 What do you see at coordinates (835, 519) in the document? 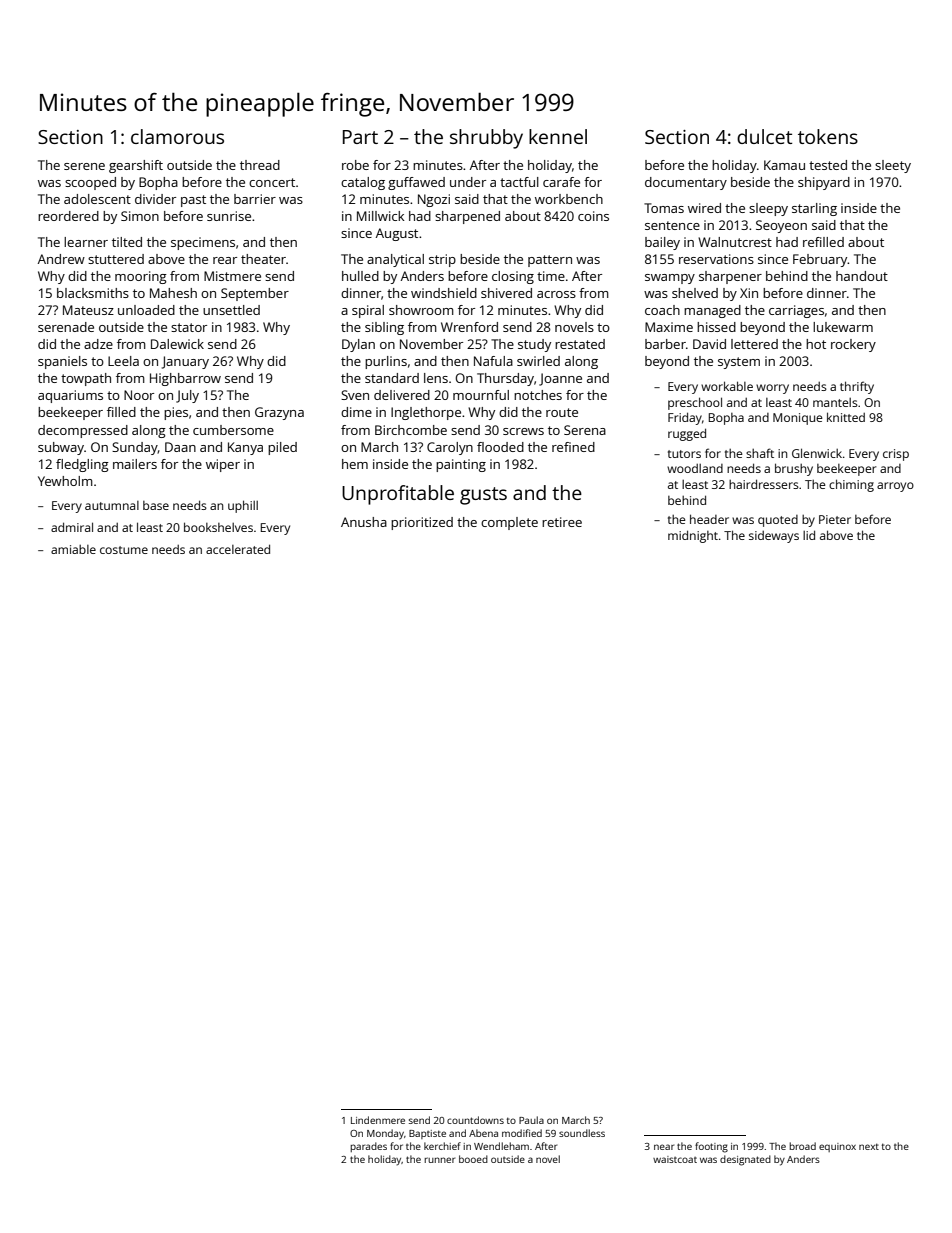
I see `Pieter` at bounding box center [835, 519].
